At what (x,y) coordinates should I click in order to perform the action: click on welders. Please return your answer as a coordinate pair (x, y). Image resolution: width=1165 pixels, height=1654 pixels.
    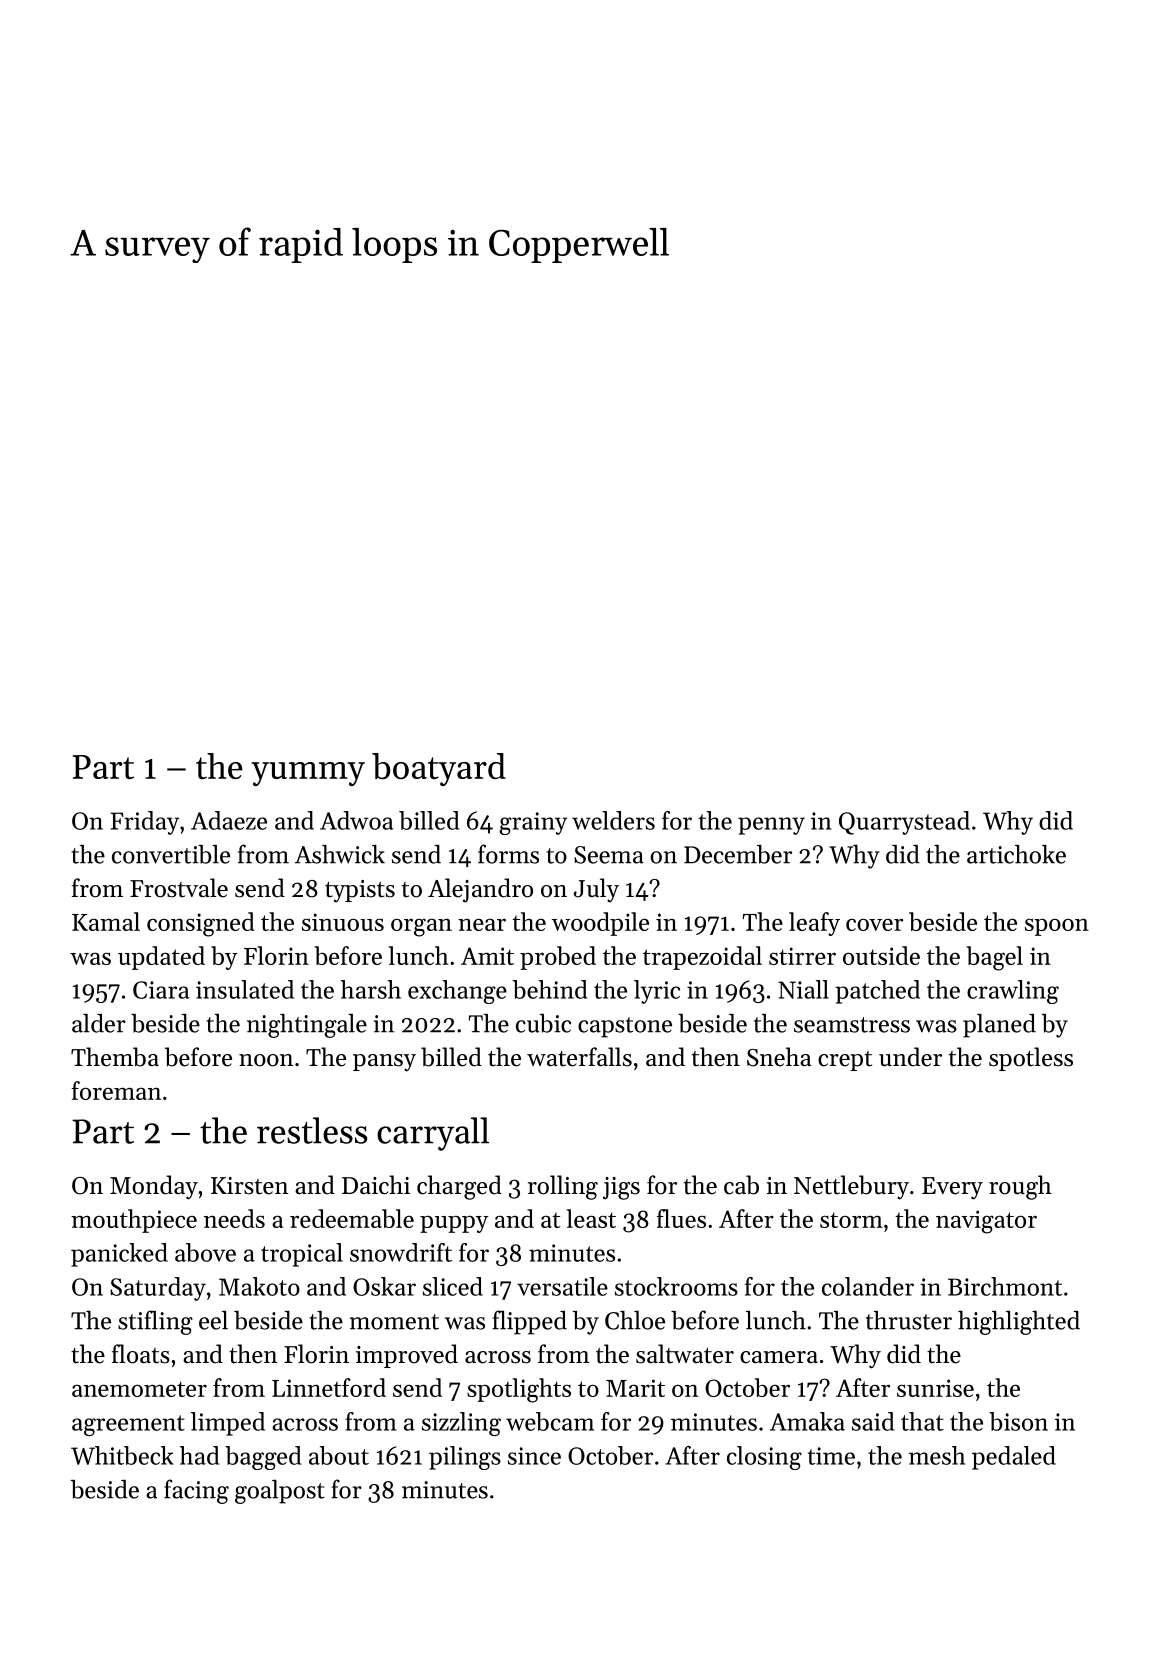
    Looking at the image, I should click on (613, 820).
